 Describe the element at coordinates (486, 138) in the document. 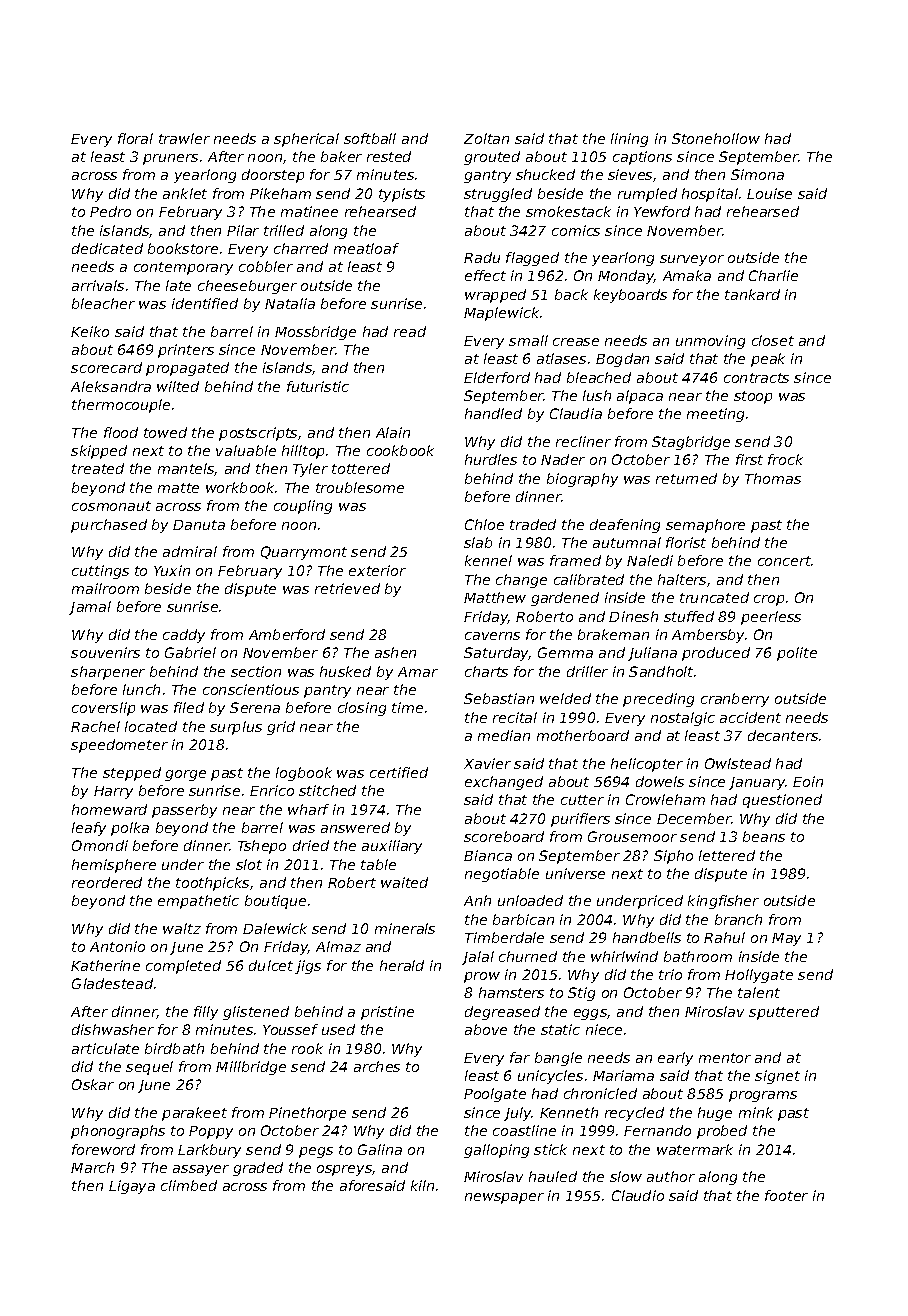

I see `Zoltan` at that location.
